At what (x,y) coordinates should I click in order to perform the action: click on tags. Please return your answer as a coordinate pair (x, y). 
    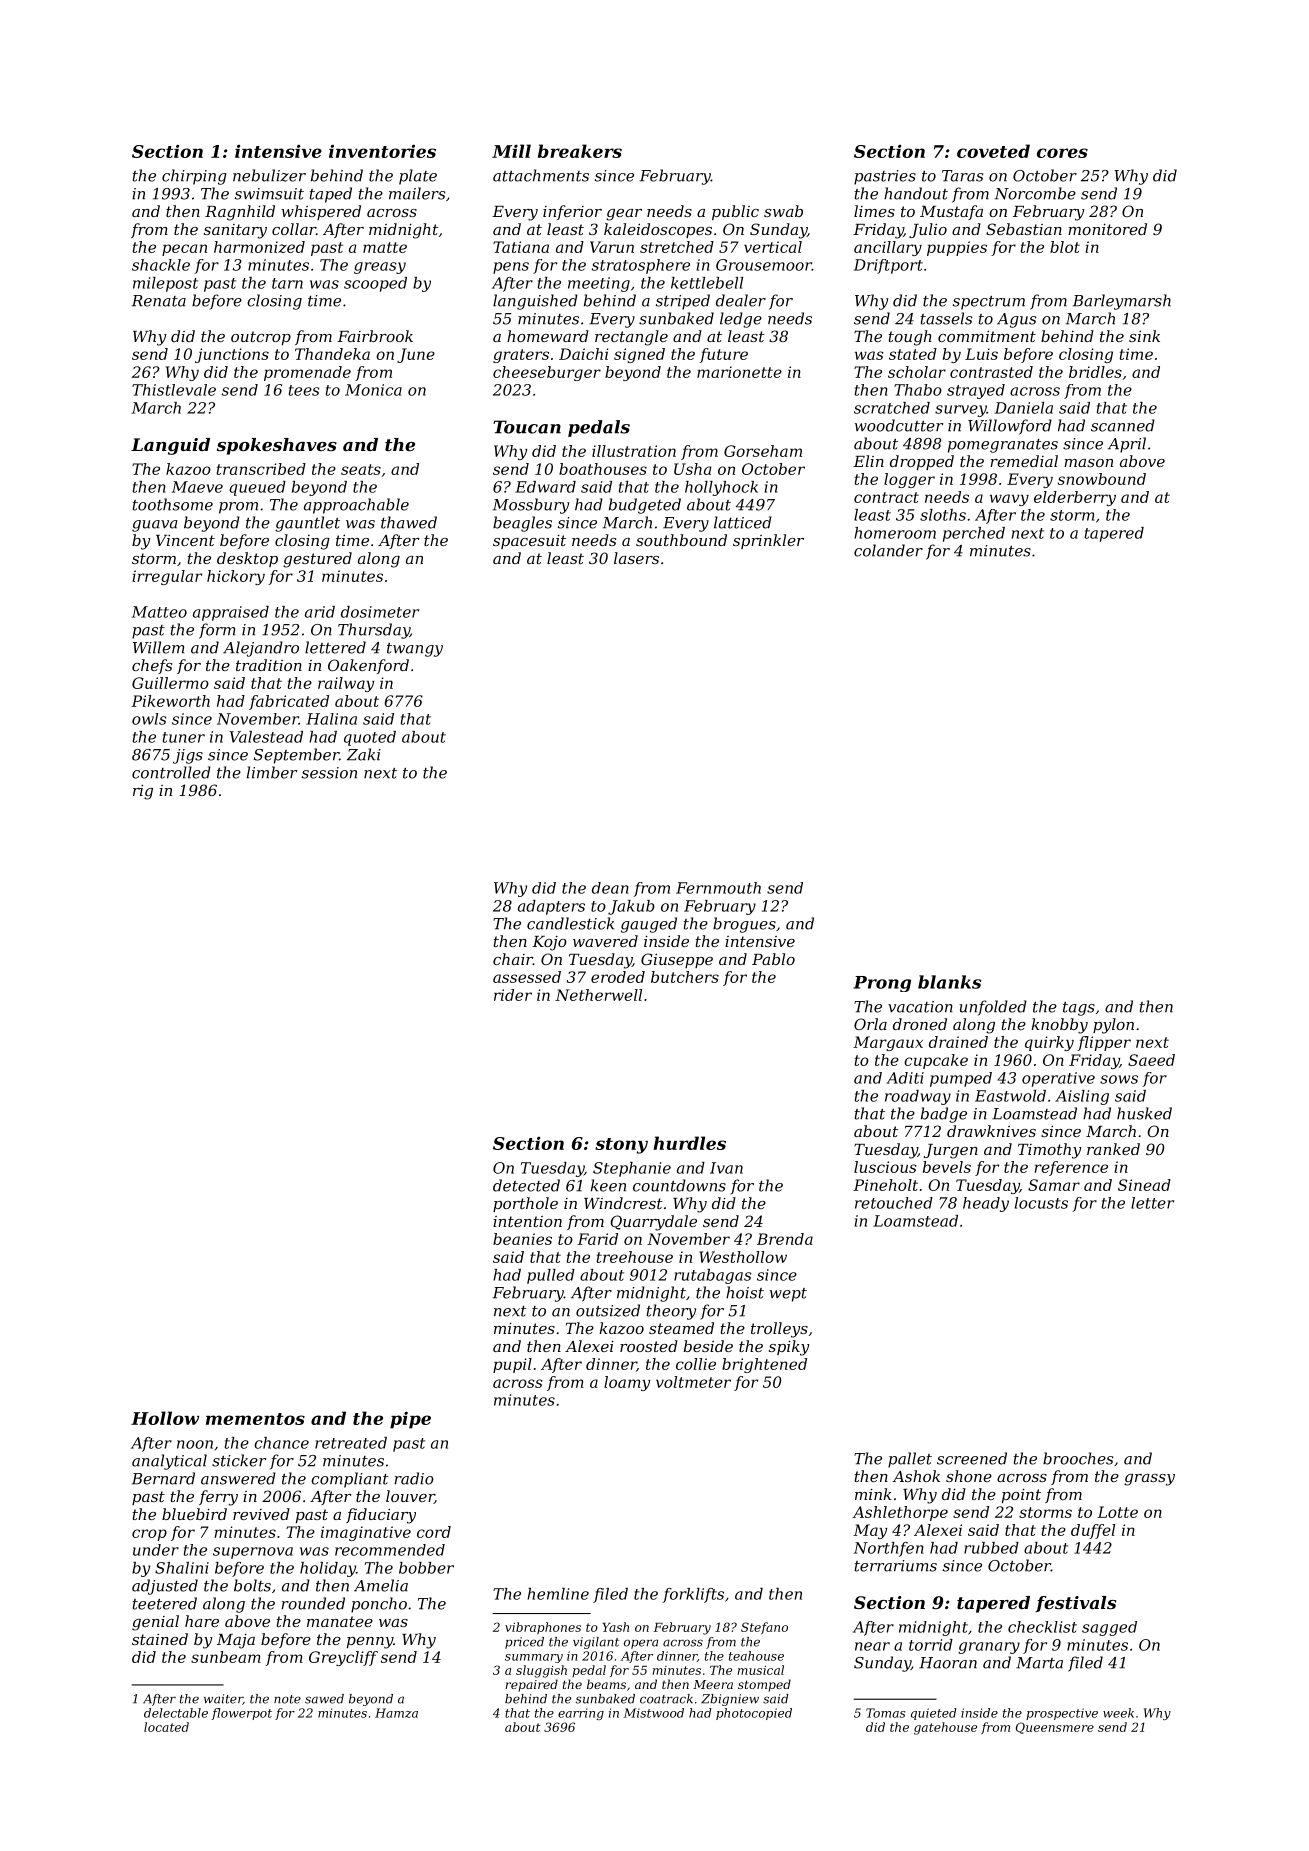
    Looking at the image, I should click on (1079, 1009).
